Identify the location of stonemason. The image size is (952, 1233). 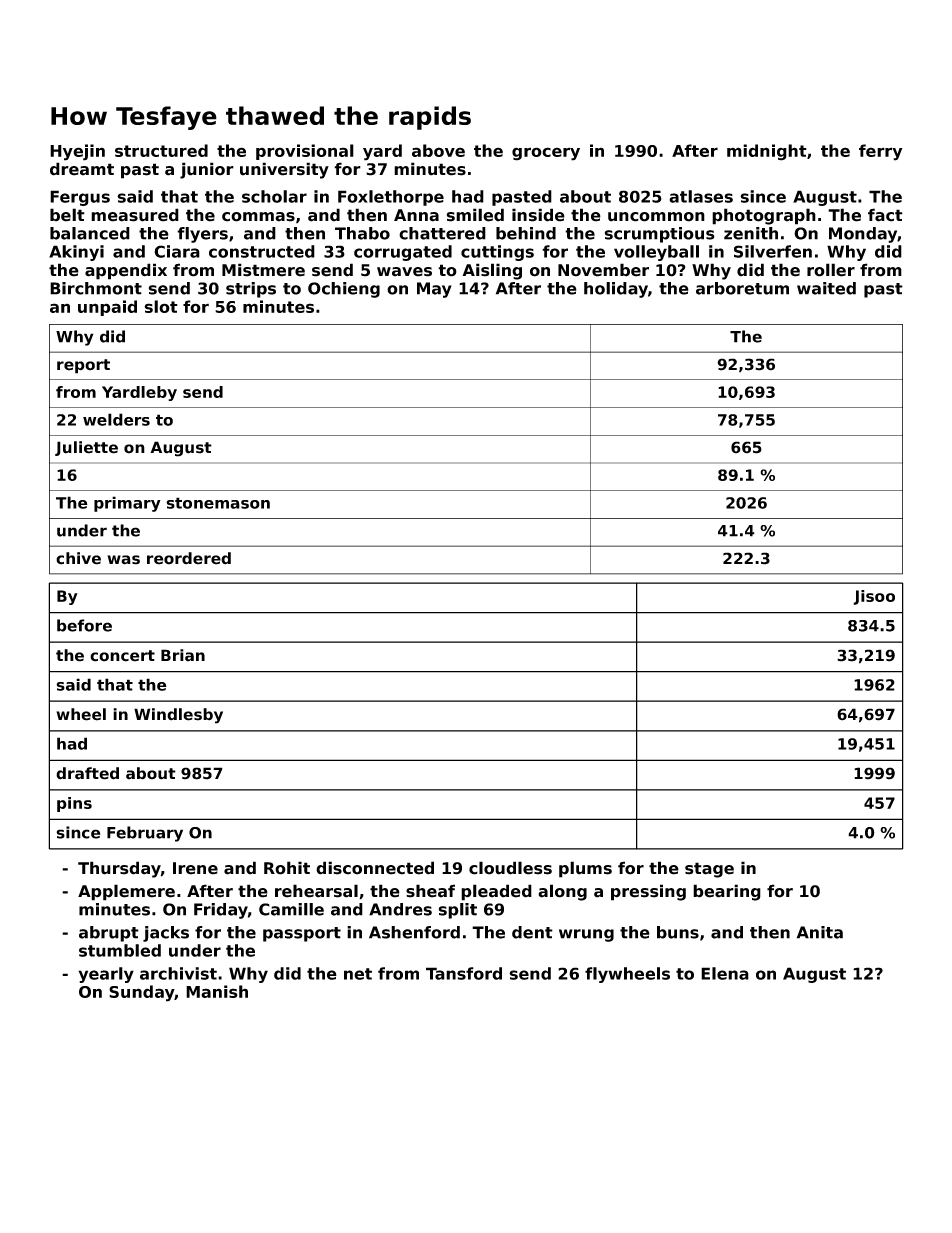
(218, 503).
